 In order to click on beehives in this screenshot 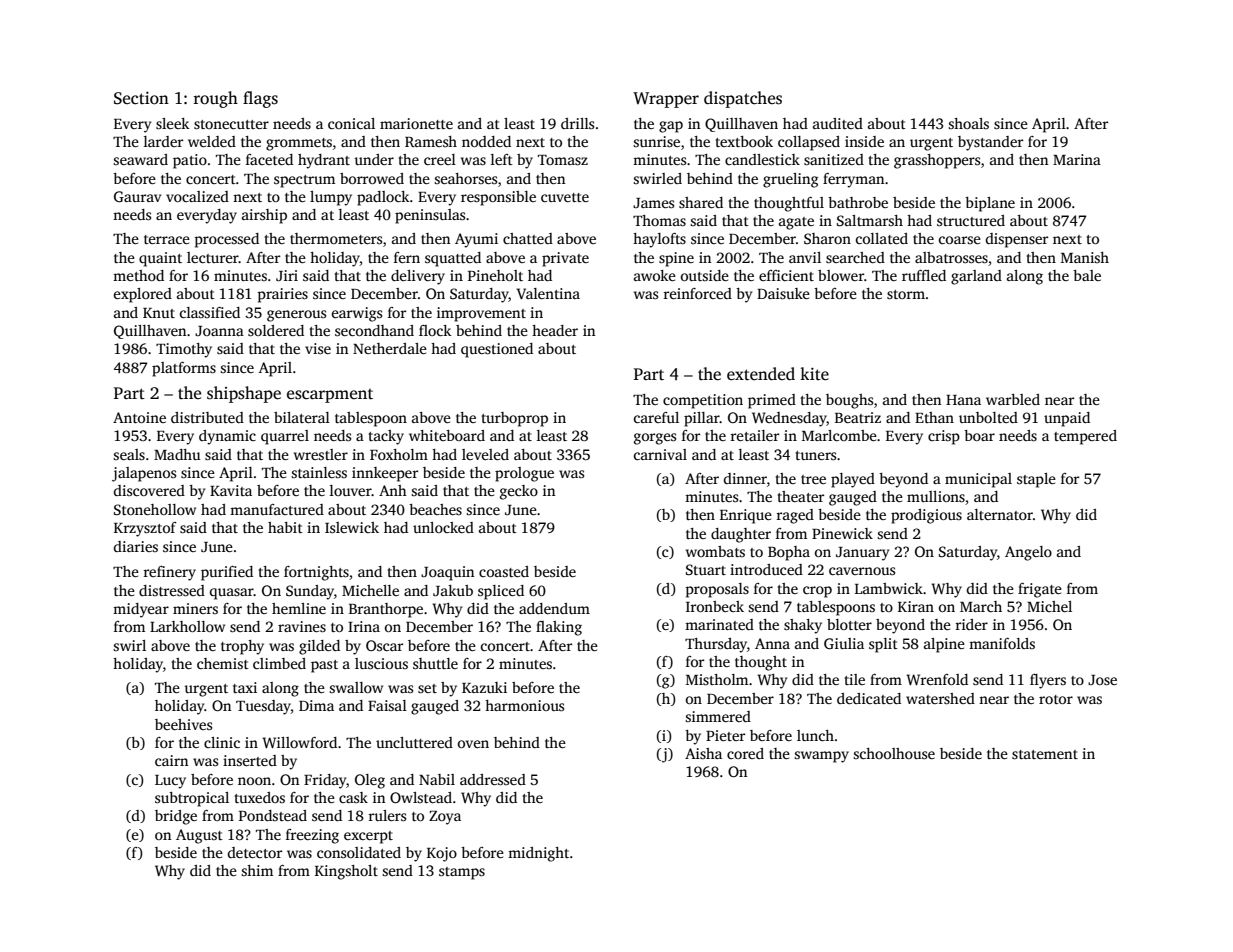, I will do `click(183, 724)`.
